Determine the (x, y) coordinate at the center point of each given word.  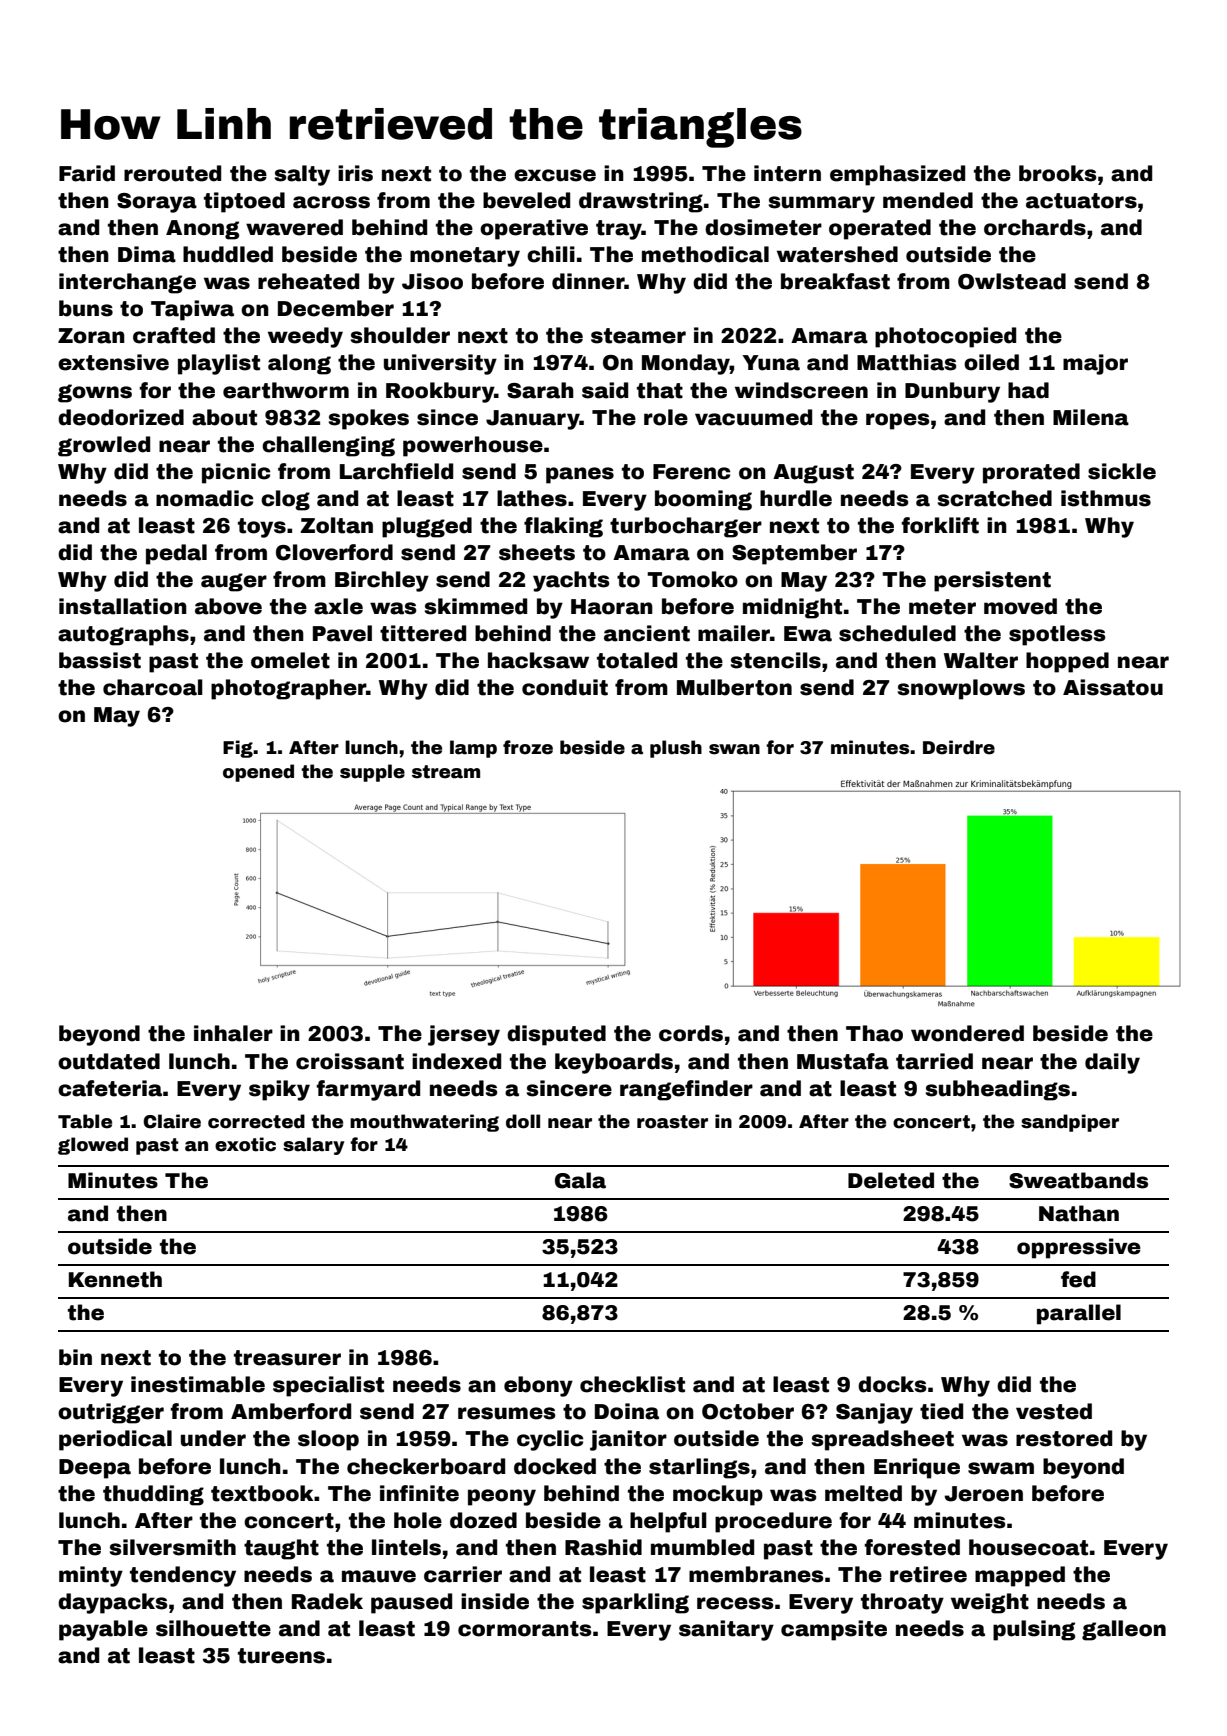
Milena (1091, 417)
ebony (538, 1386)
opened (258, 773)
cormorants (525, 1629)
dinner (588, 281)
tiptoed (244, 202)
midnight (792, 608)
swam (1001, 1468)
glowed (93, 1146)
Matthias (907, 362)
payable (103, 1630)
